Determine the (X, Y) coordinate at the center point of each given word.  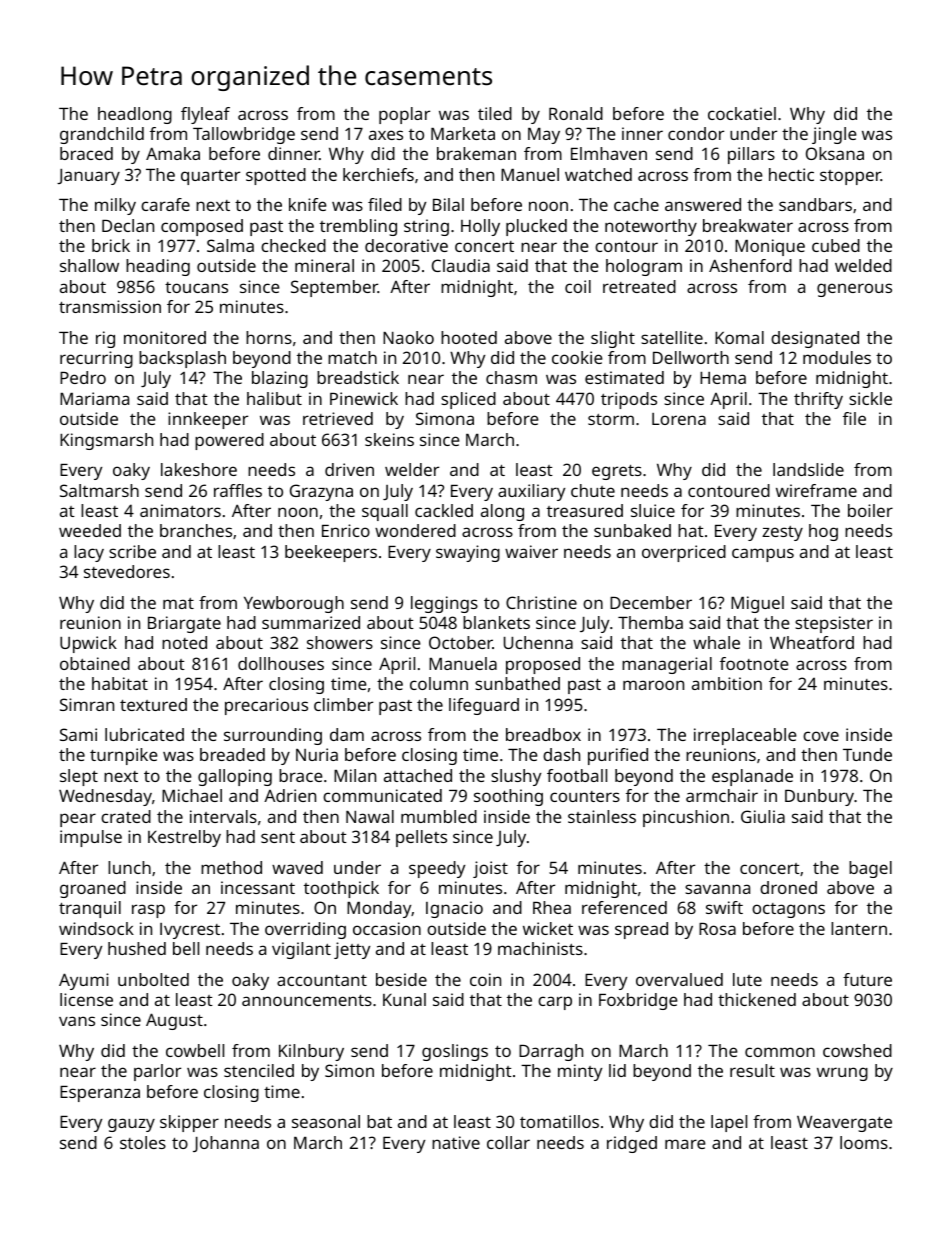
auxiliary (531, 492)
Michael (192, 795)
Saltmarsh (99, 490)
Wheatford (812, 642)
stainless (602, 816)
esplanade (752, 777)
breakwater (748, 225)
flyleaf (205, 115)
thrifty (818, 400)
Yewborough (294, 604)
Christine (541, 602)
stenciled (259, 1070)
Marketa (463, 133)
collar (508, 1142)
